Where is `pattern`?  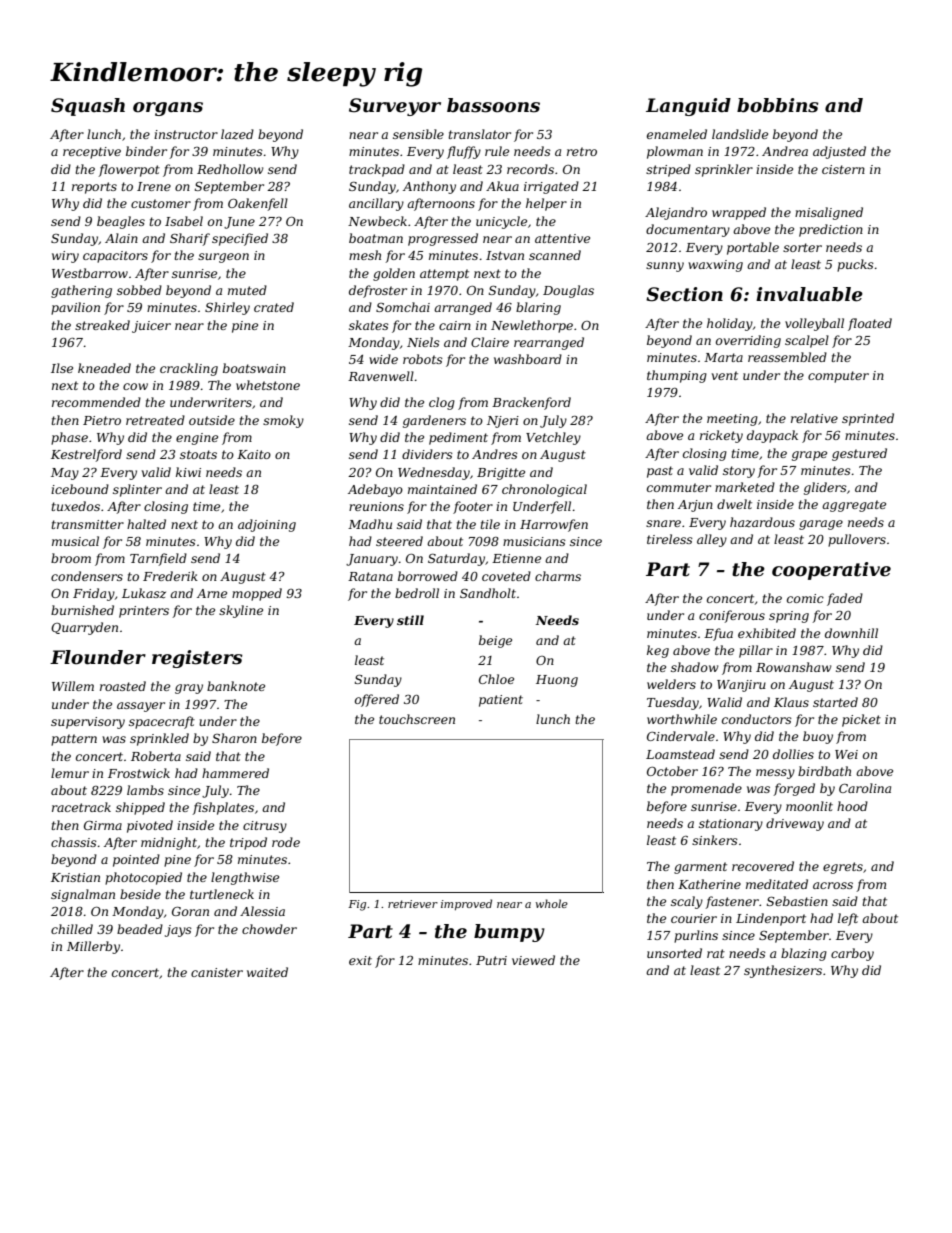 pattern is located at coordinates (74, 740).
